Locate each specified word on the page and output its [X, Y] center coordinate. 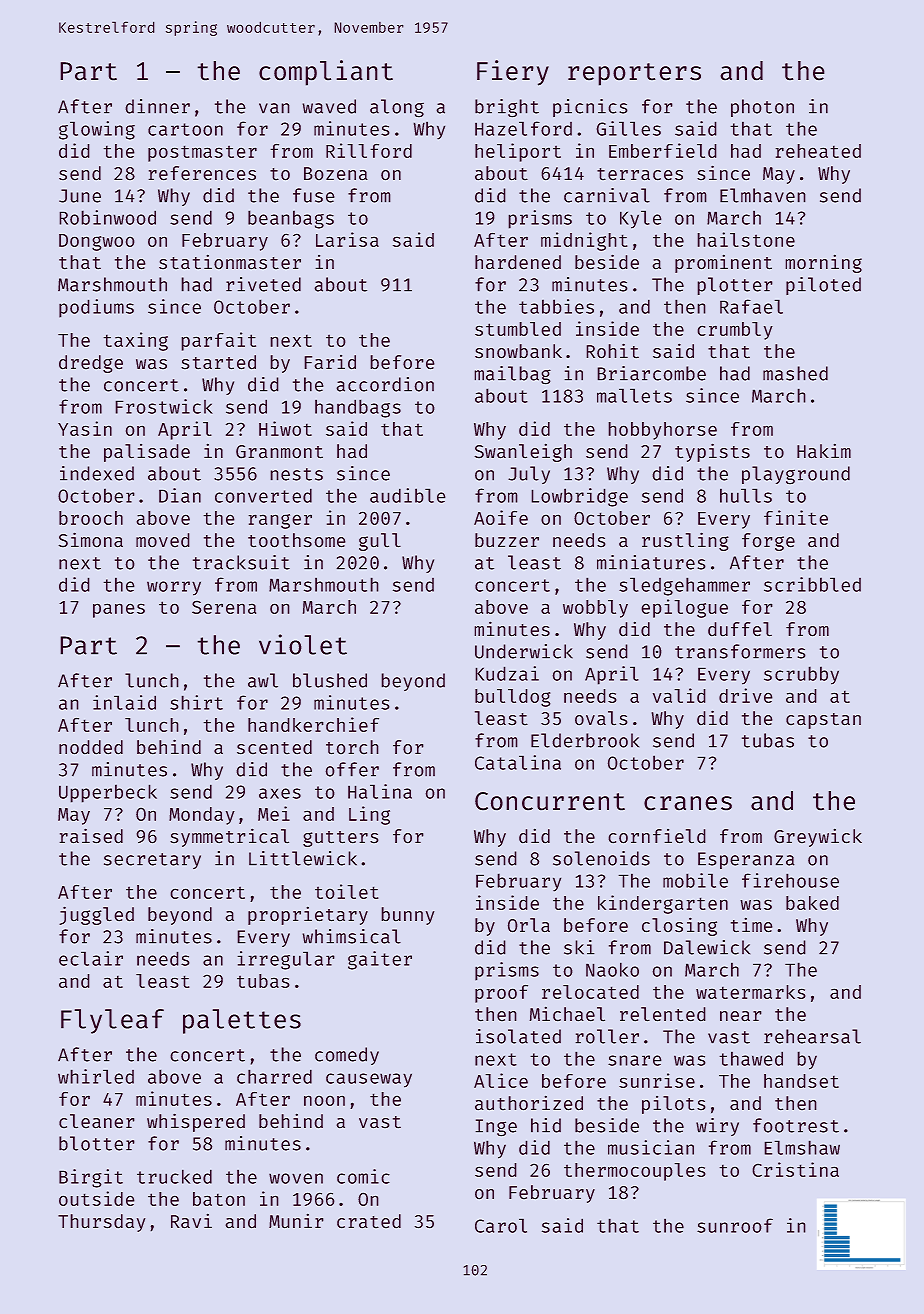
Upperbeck [108, 793]
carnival [607, 195]
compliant [326, 73]
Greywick [818, 837]
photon [762, 108]
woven [296, 1178]
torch [352, 747]
